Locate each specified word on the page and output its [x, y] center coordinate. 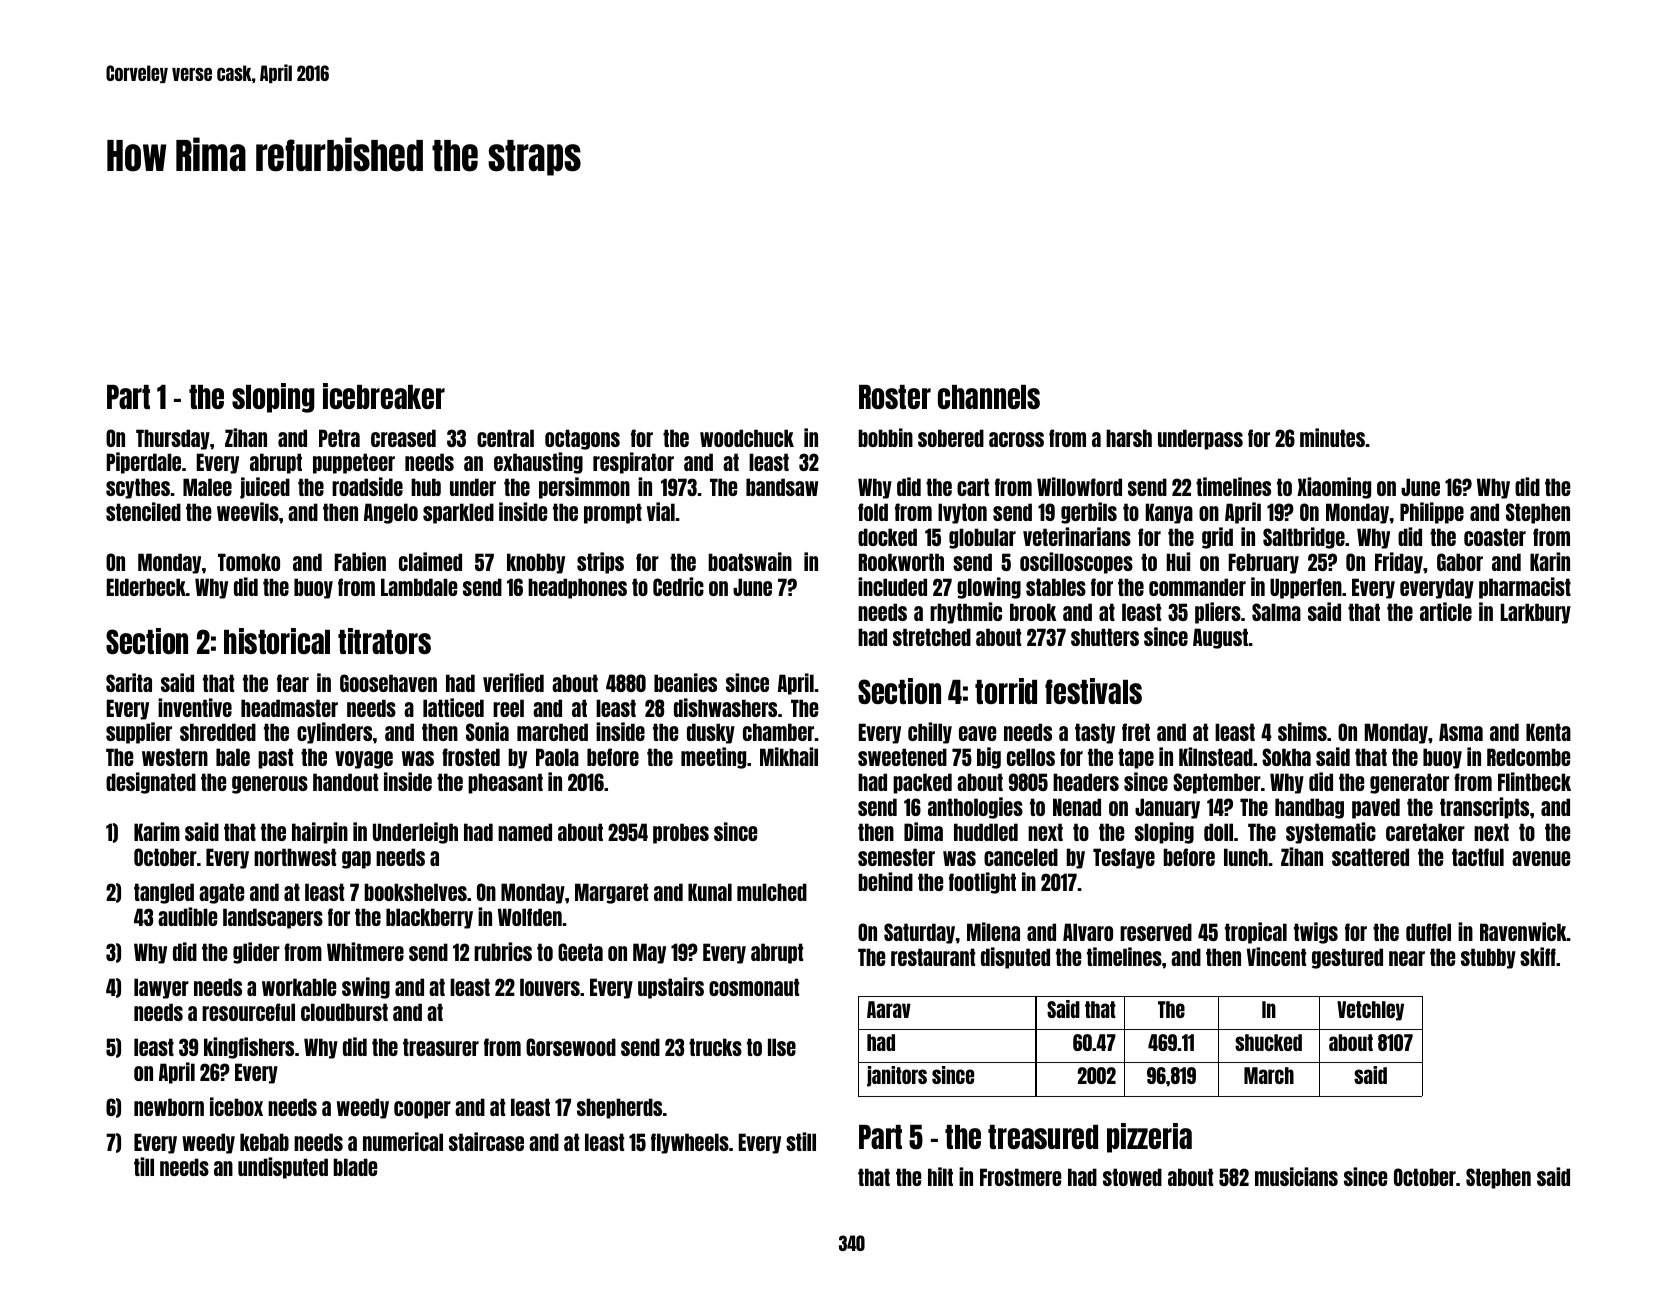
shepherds [619, 1108]
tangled [164, 893]
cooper [422, 1110]
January [1167, 808]
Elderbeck [146, 587]
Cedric [678, 586]
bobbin [885, 437]
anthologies [975, 808]
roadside [367, 486]
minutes [1332, 437]
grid [1217, 538]
